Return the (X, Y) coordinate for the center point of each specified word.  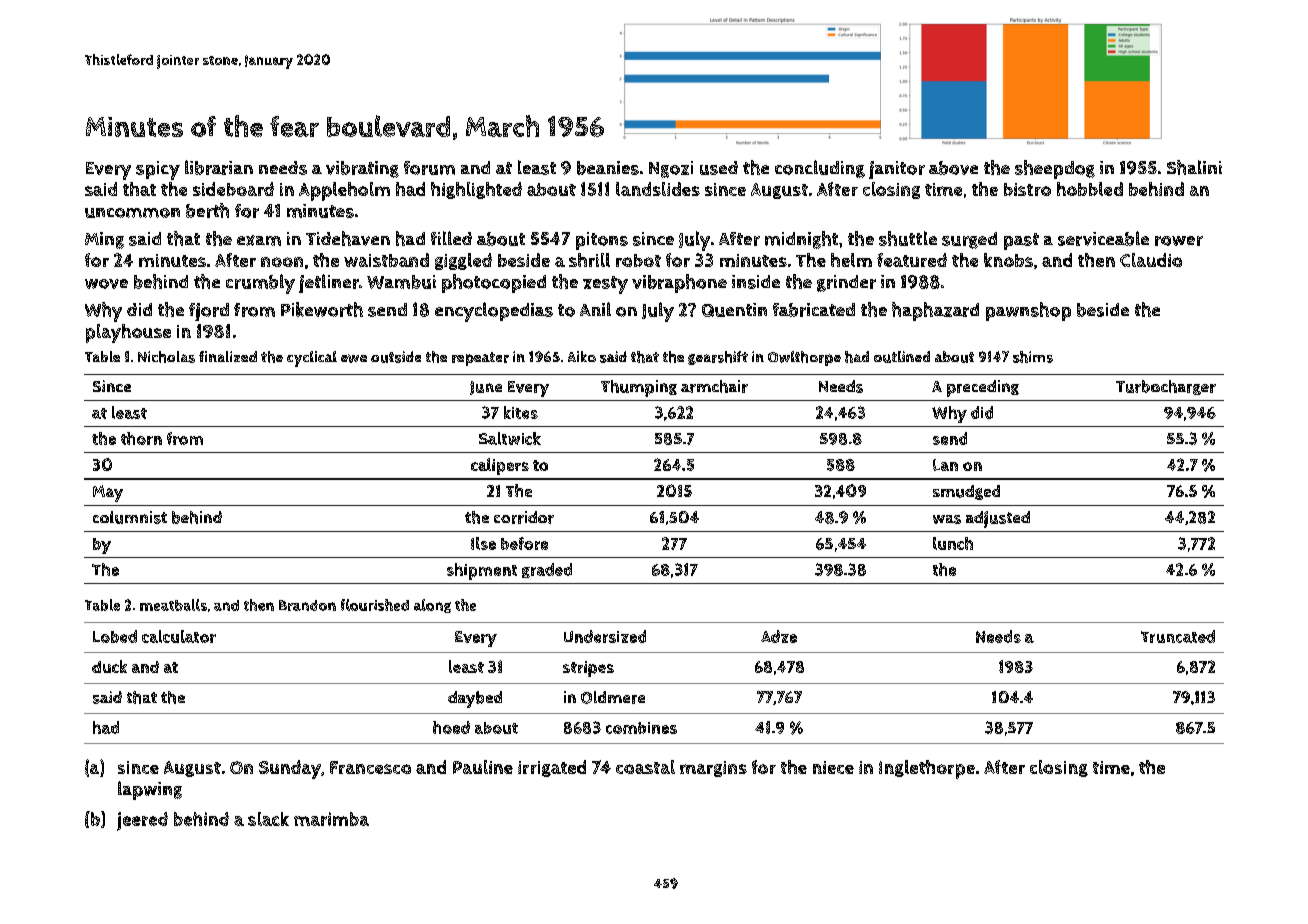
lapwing (150, 790)
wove (106, 284)
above (953, 168)
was (947, 519)
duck (109, 666)
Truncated (1178, 636)
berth (207, 210)
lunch (953, 543)
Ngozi (671, 169)
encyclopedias (494, 312)
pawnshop (1028, 311)
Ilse (483, 543)
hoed (451, 727)
